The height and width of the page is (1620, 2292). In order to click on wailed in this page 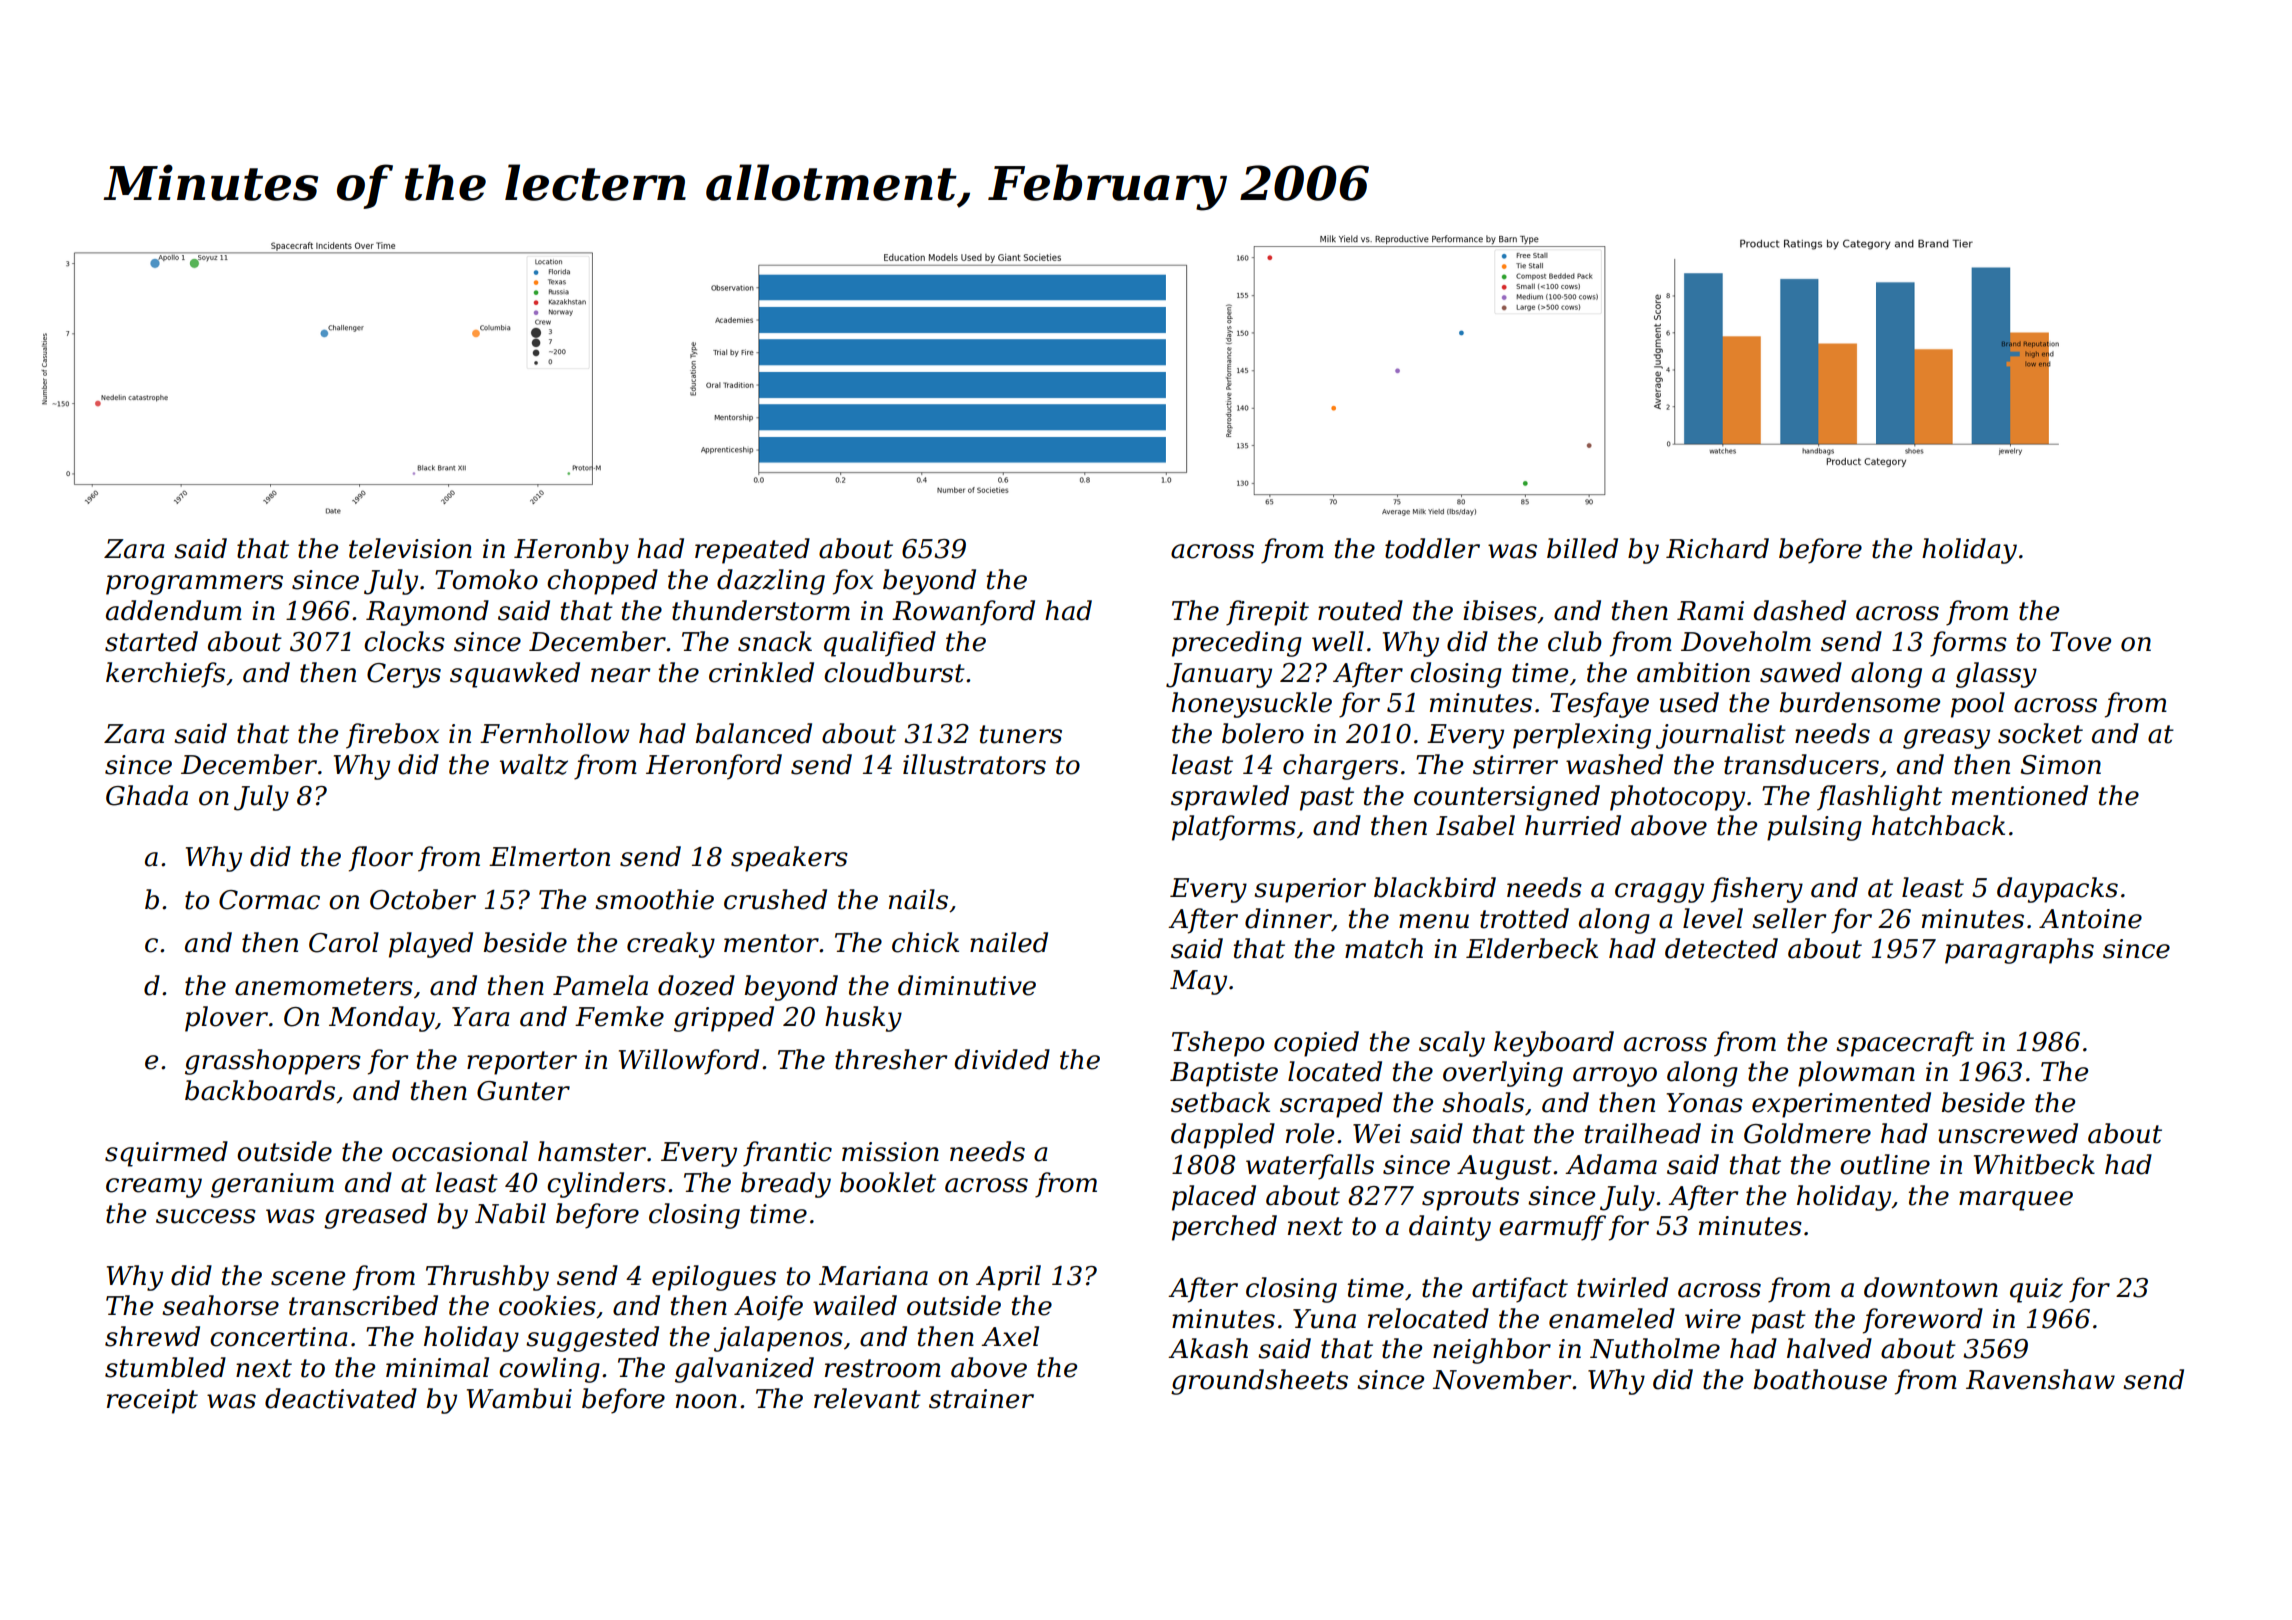, I will do `click(855, 1305)`.
